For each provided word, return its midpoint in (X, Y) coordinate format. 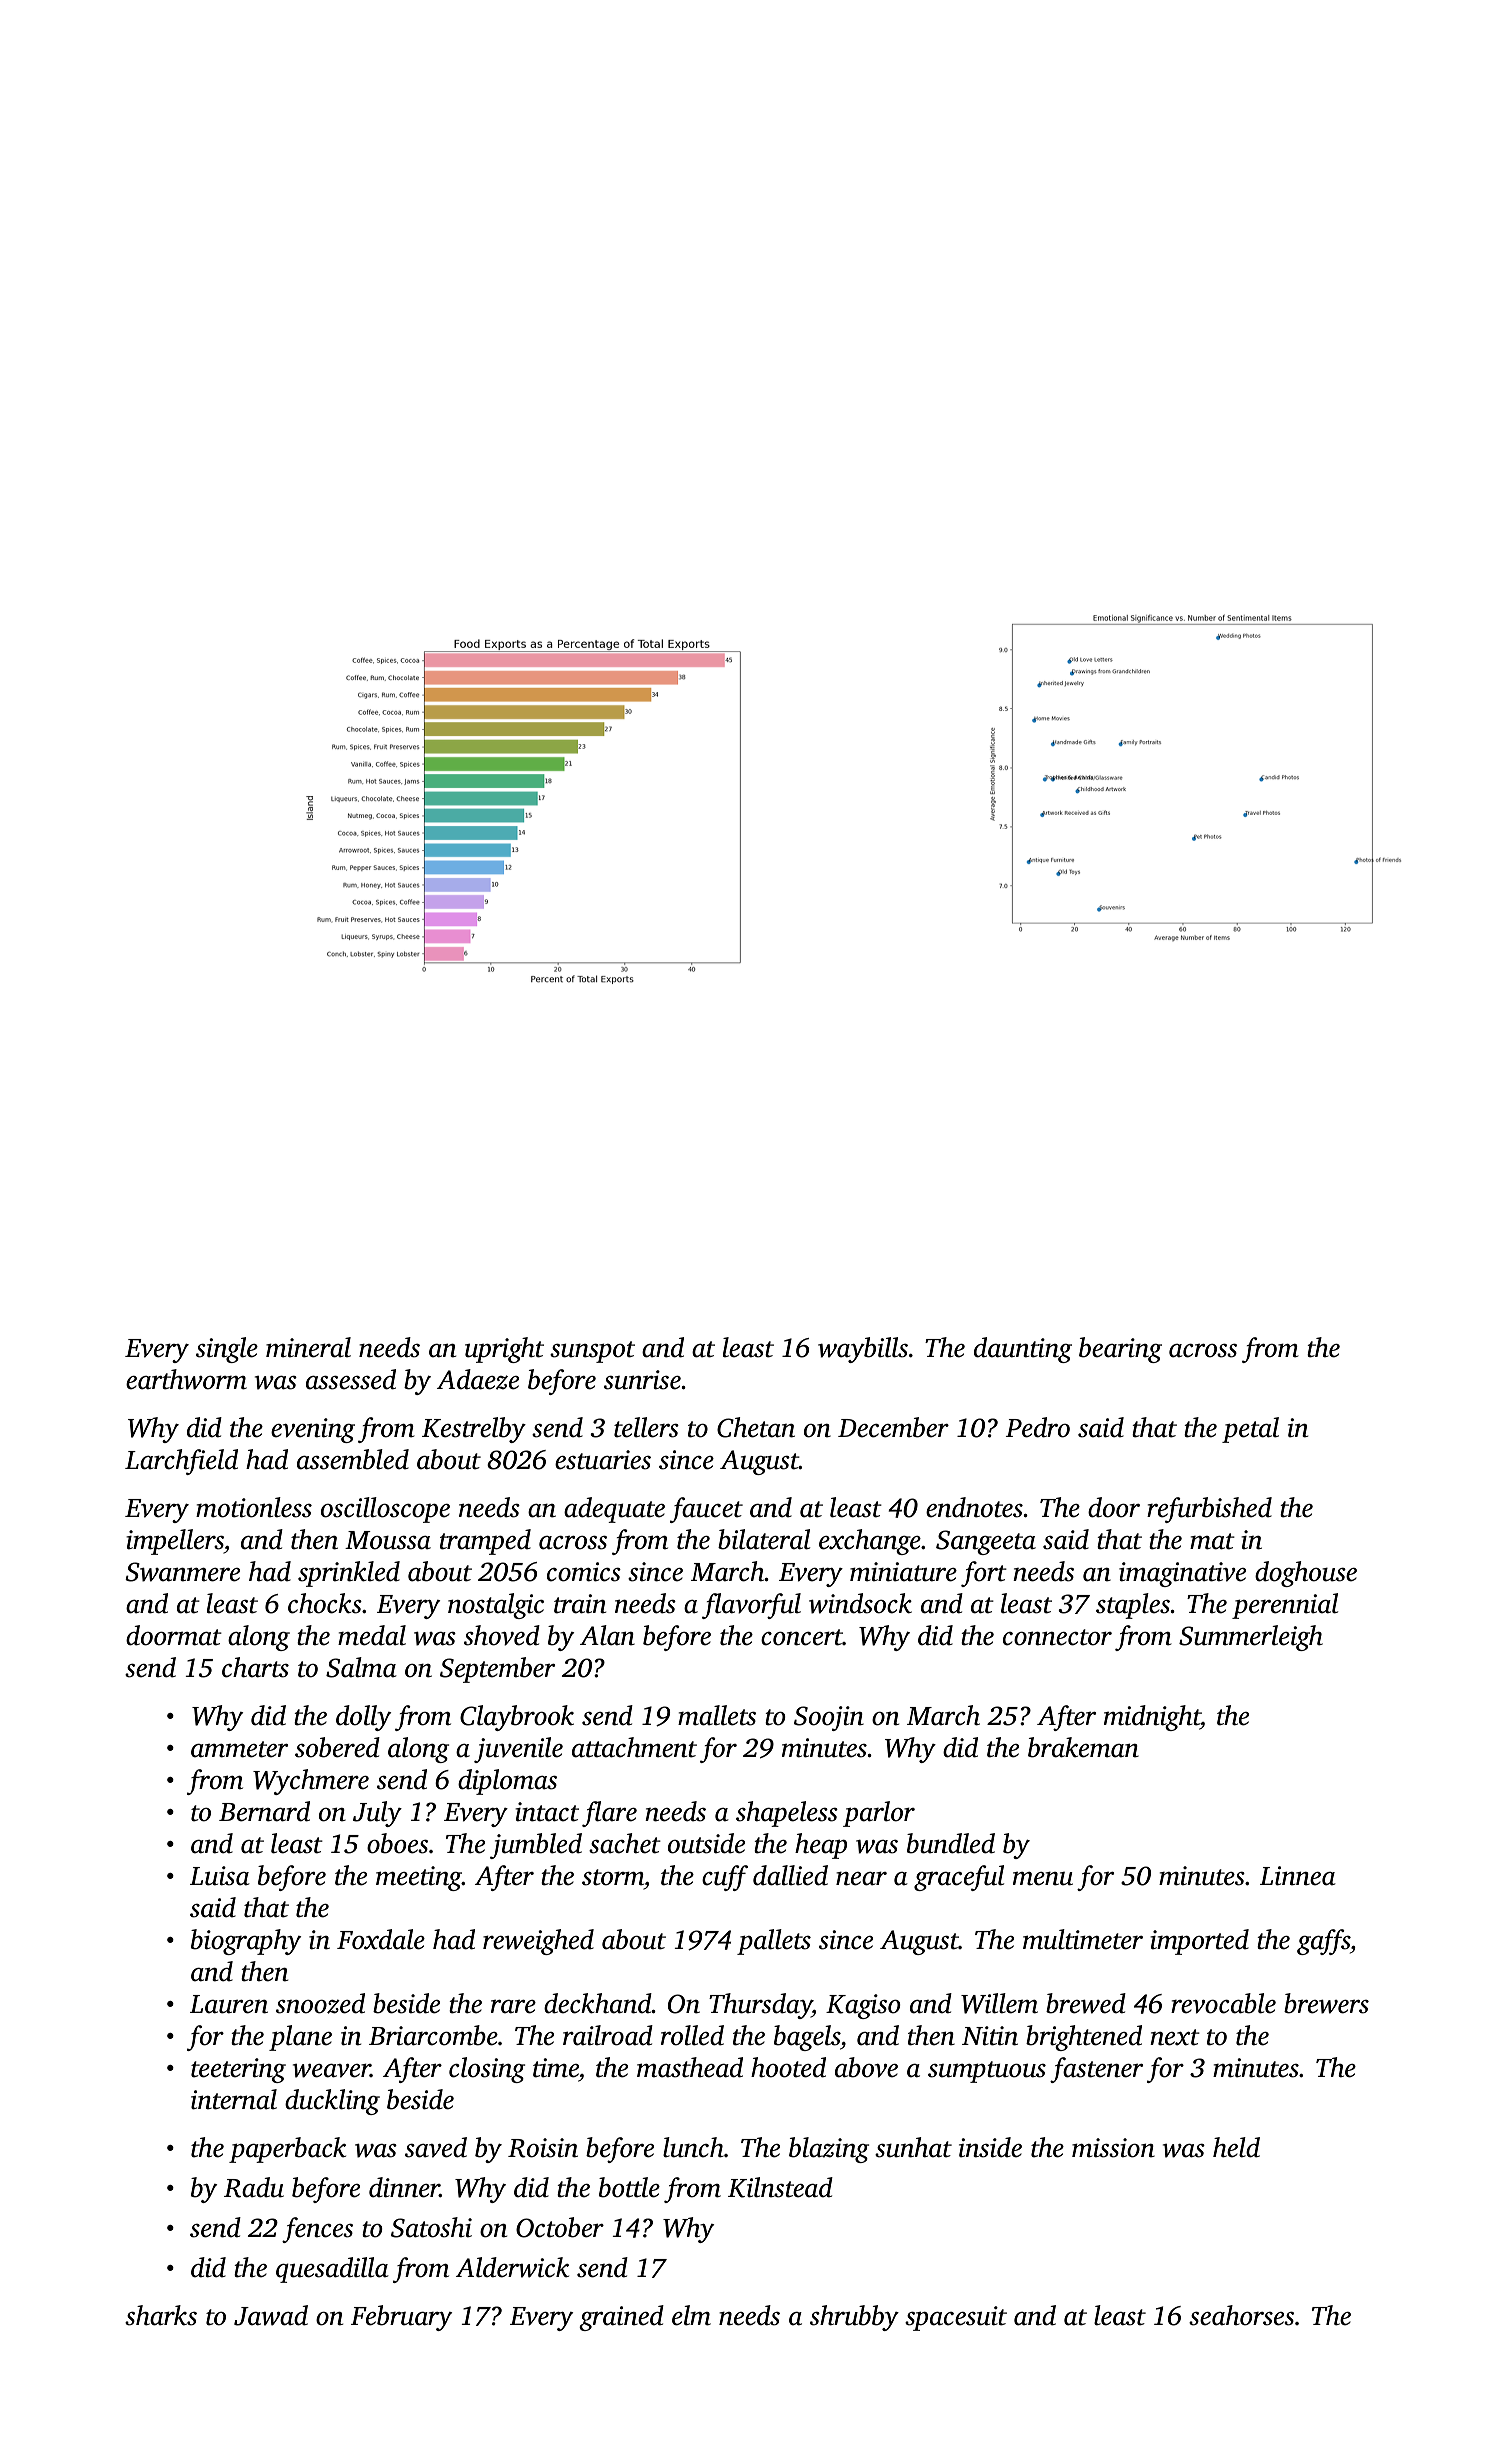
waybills (863, 1350)
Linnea (1298, 1876)
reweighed (538, 1942)
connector (1057, 1637)
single (227, 1350)
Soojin (829, 1718)
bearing (1120, 1350)
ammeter (239, 1749)
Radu (254, 2187)
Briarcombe (433, 2035)
